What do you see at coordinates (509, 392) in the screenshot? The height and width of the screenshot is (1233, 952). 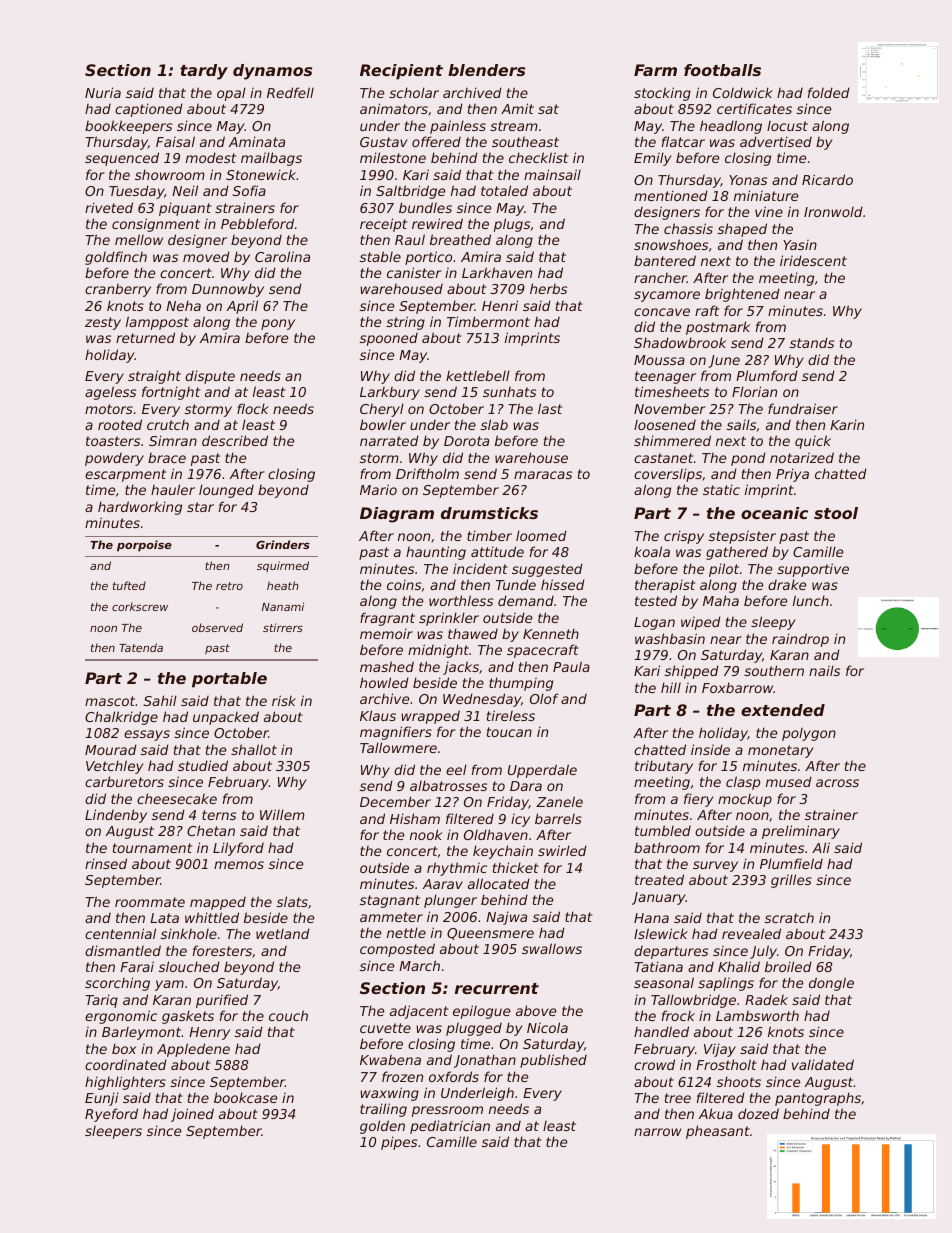 I see `sunhats` at bounding box center [509, 392].
